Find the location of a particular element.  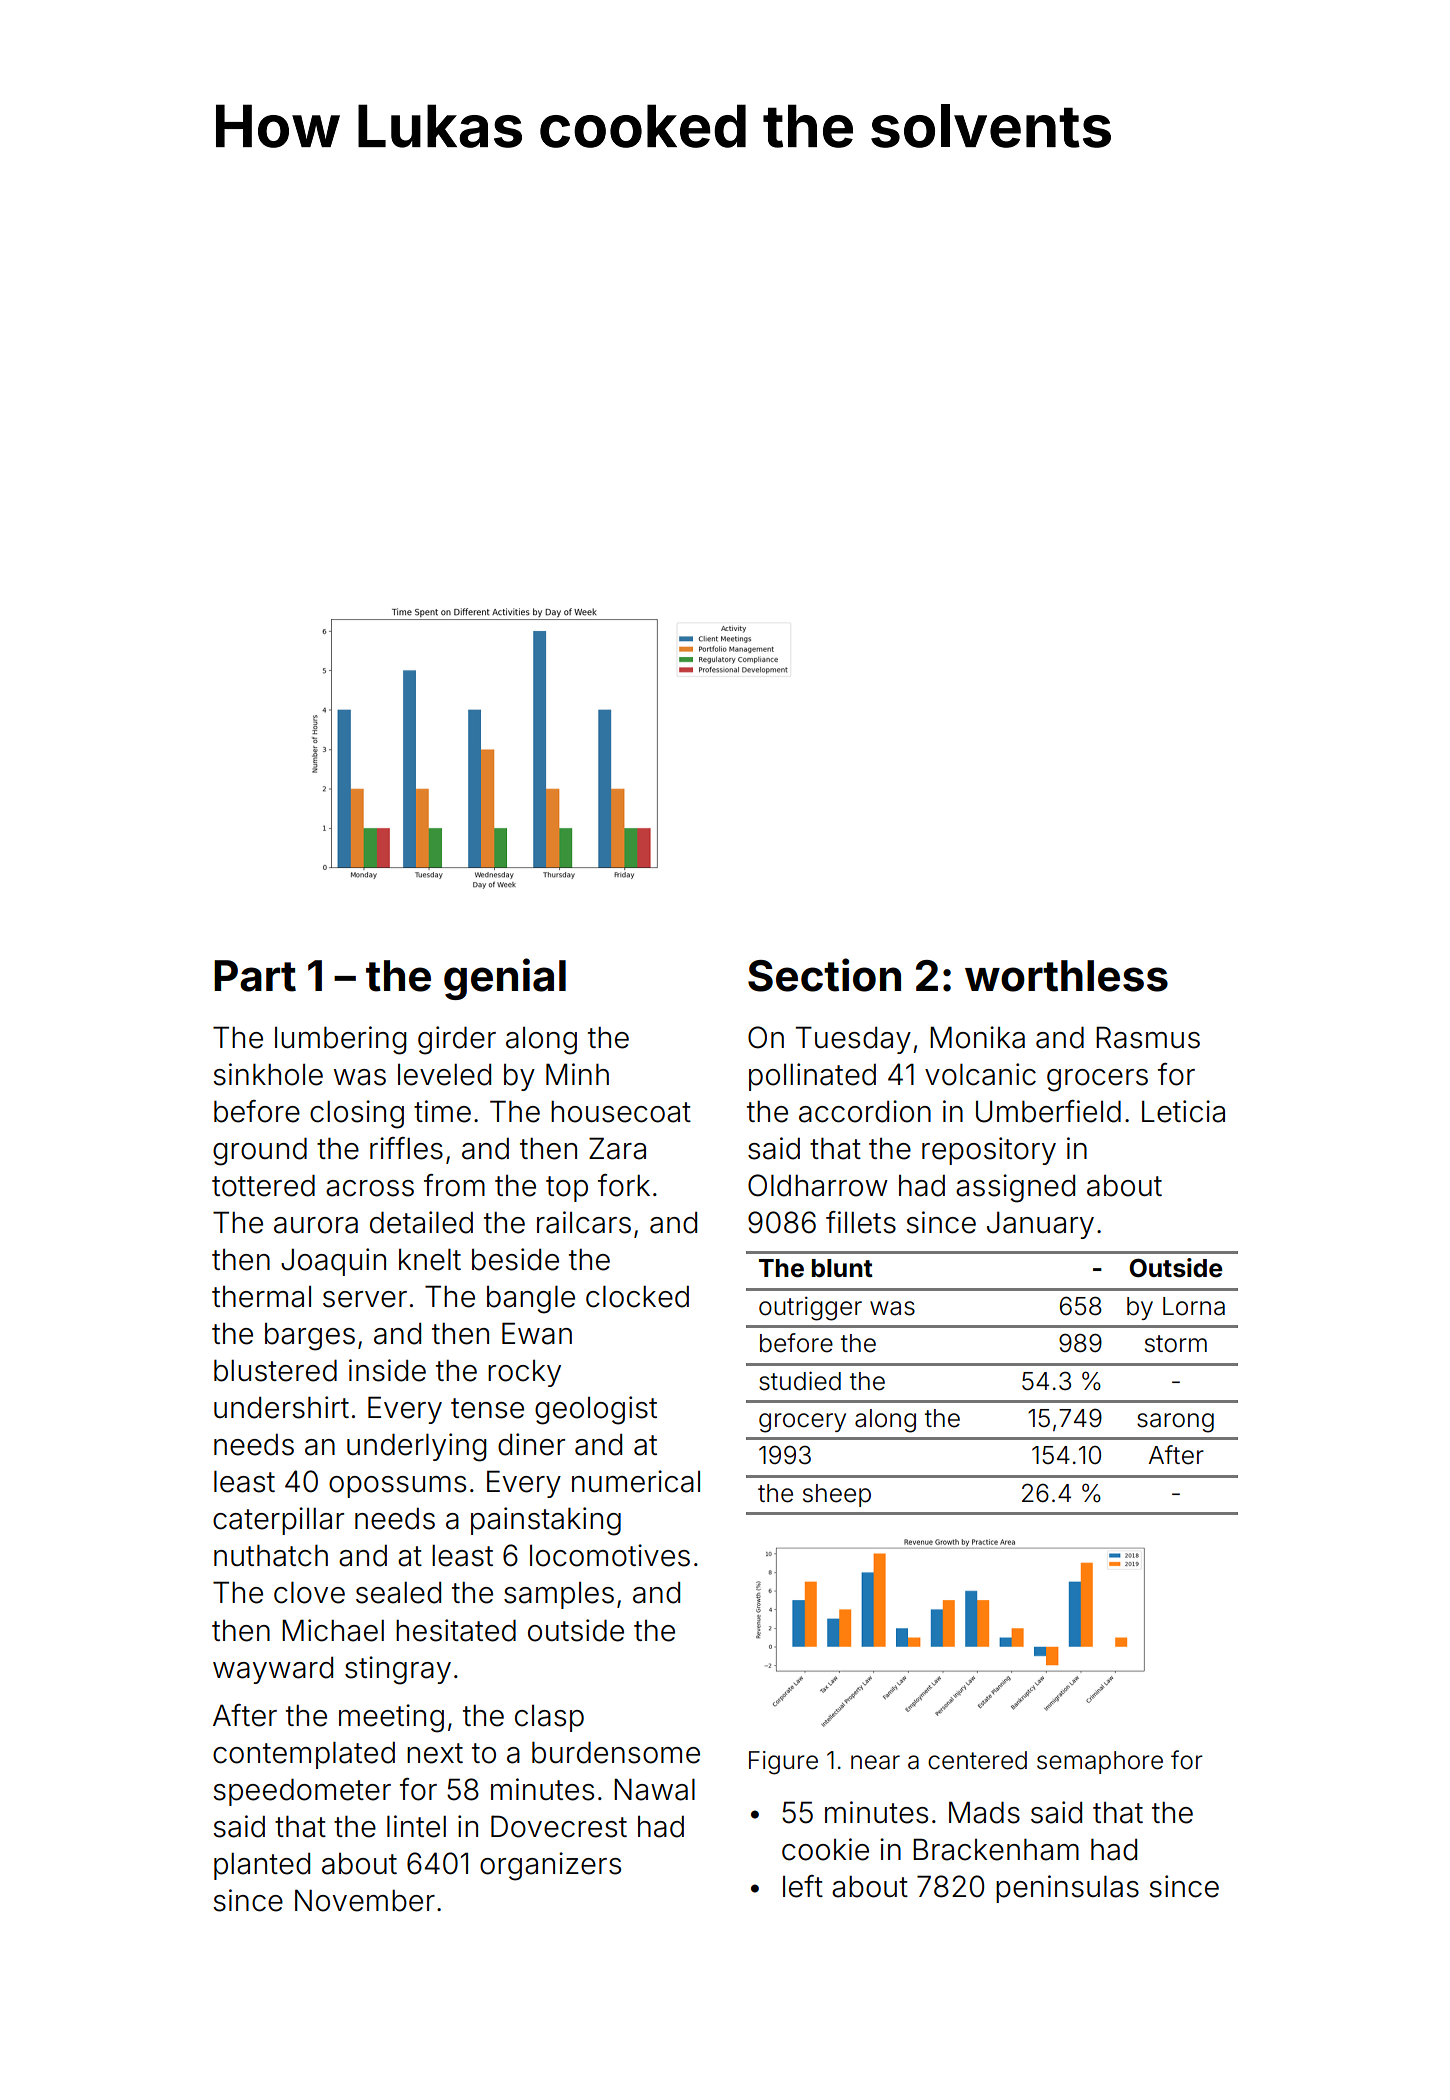

sarong is located at coordinates (1175, 1423).
